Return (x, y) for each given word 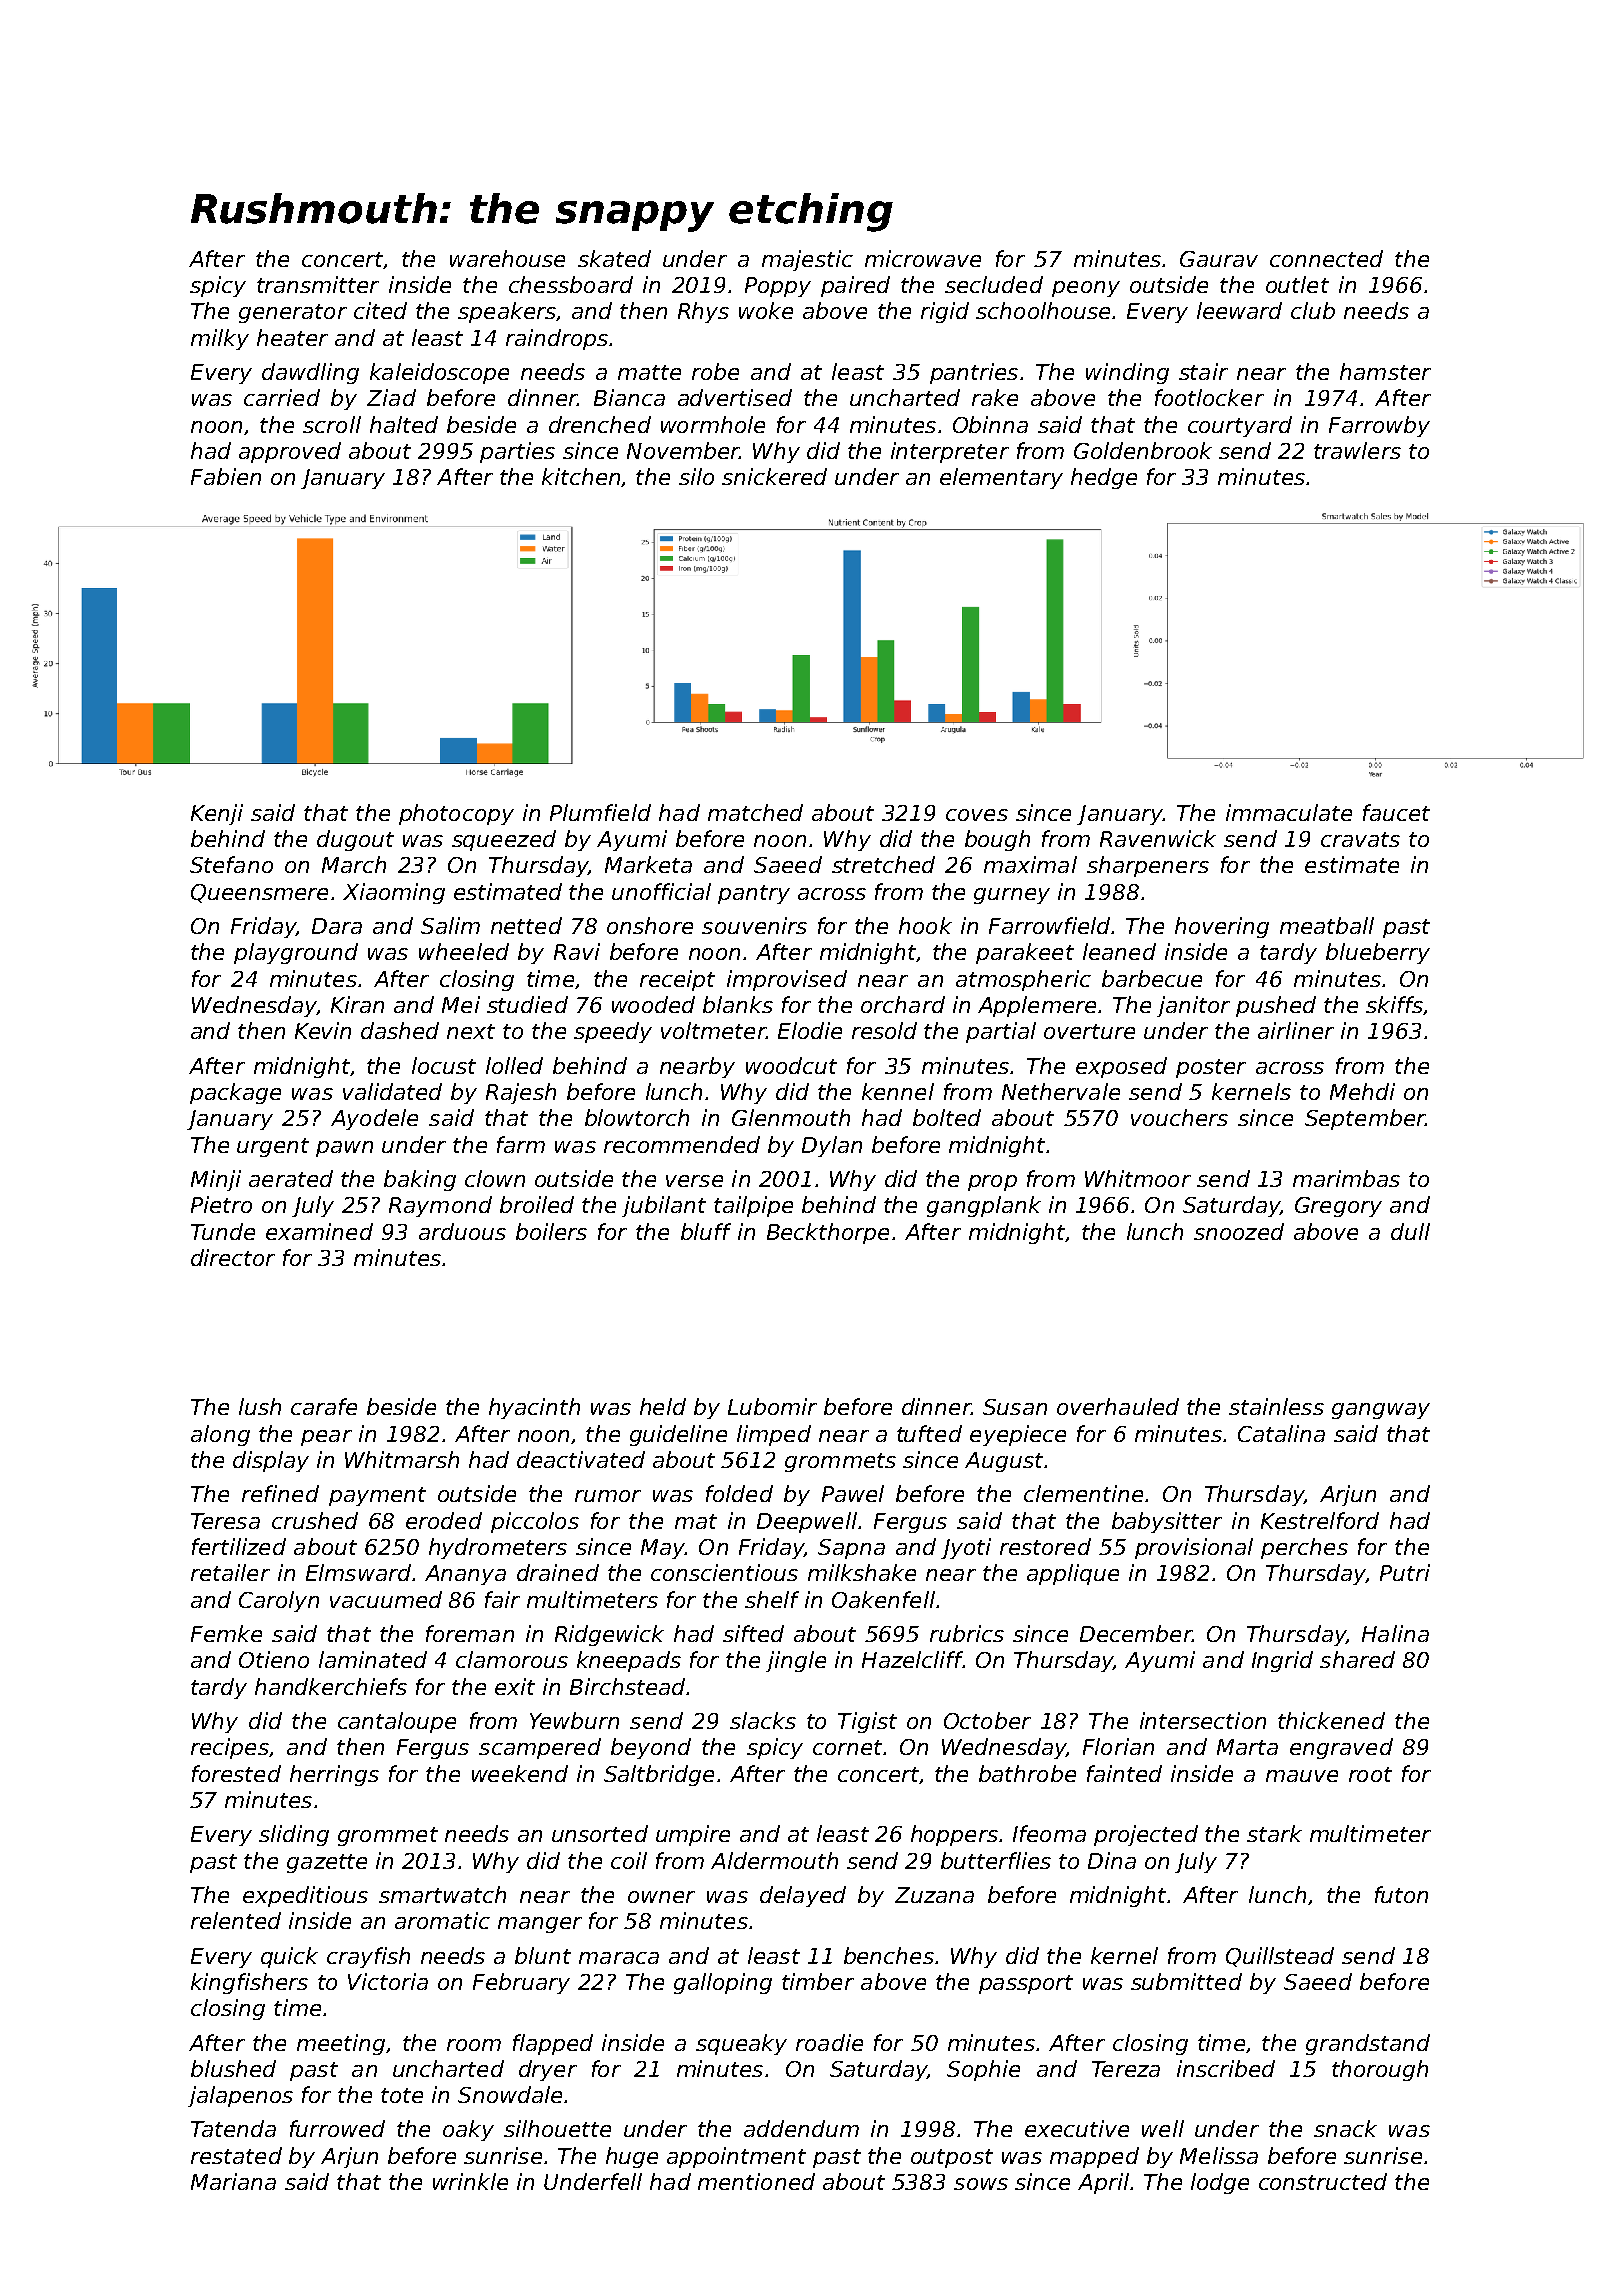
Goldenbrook (1143, 450)
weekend (520, 1773)
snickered (774, 476)
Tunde (223, 1231)
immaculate (1289, 812)
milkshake (862, 1572)
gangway (1381, 1411)
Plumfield (600, 812)
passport (1026, 1984)
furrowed (337, 2128)
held (663, 1406)
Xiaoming (394, 893)
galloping (723, 1983)
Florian (1118, 1746)
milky (220, 339)
